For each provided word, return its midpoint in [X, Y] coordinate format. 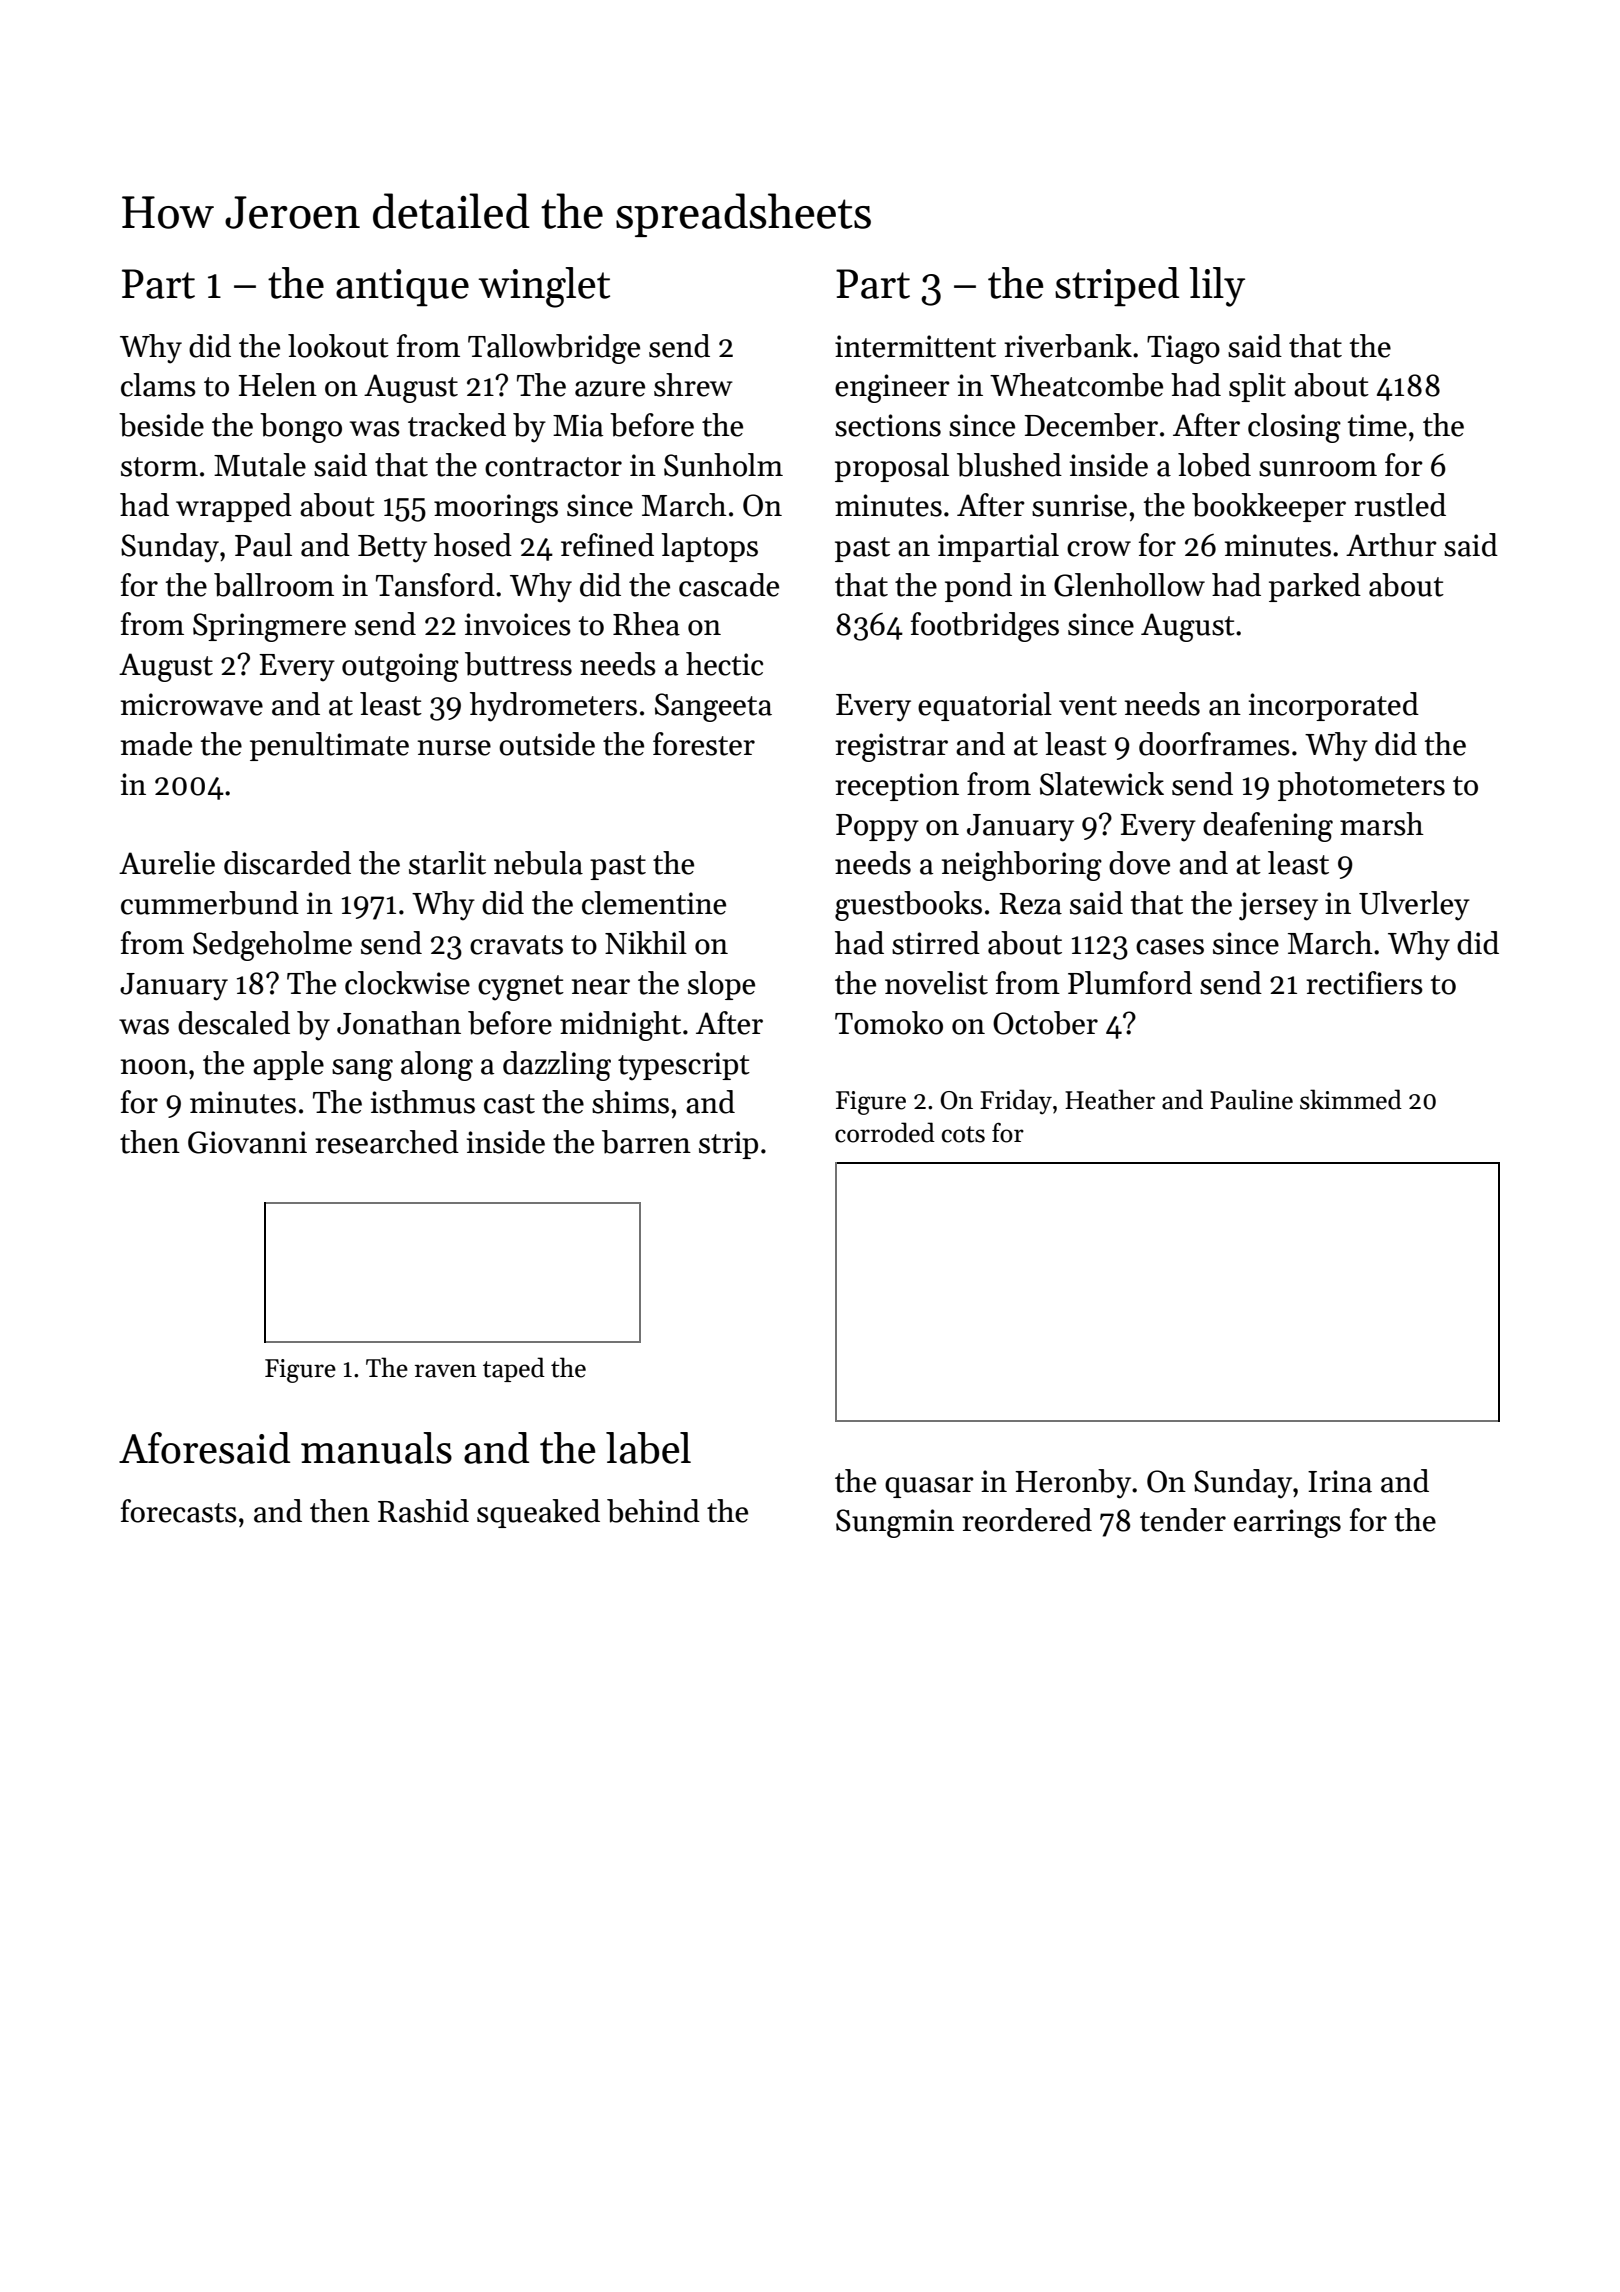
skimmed [1351, 1099]
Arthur [1391, 545]
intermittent [915, 346]
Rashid [423, 1511]
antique [402, 288]
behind [653, 1511]
